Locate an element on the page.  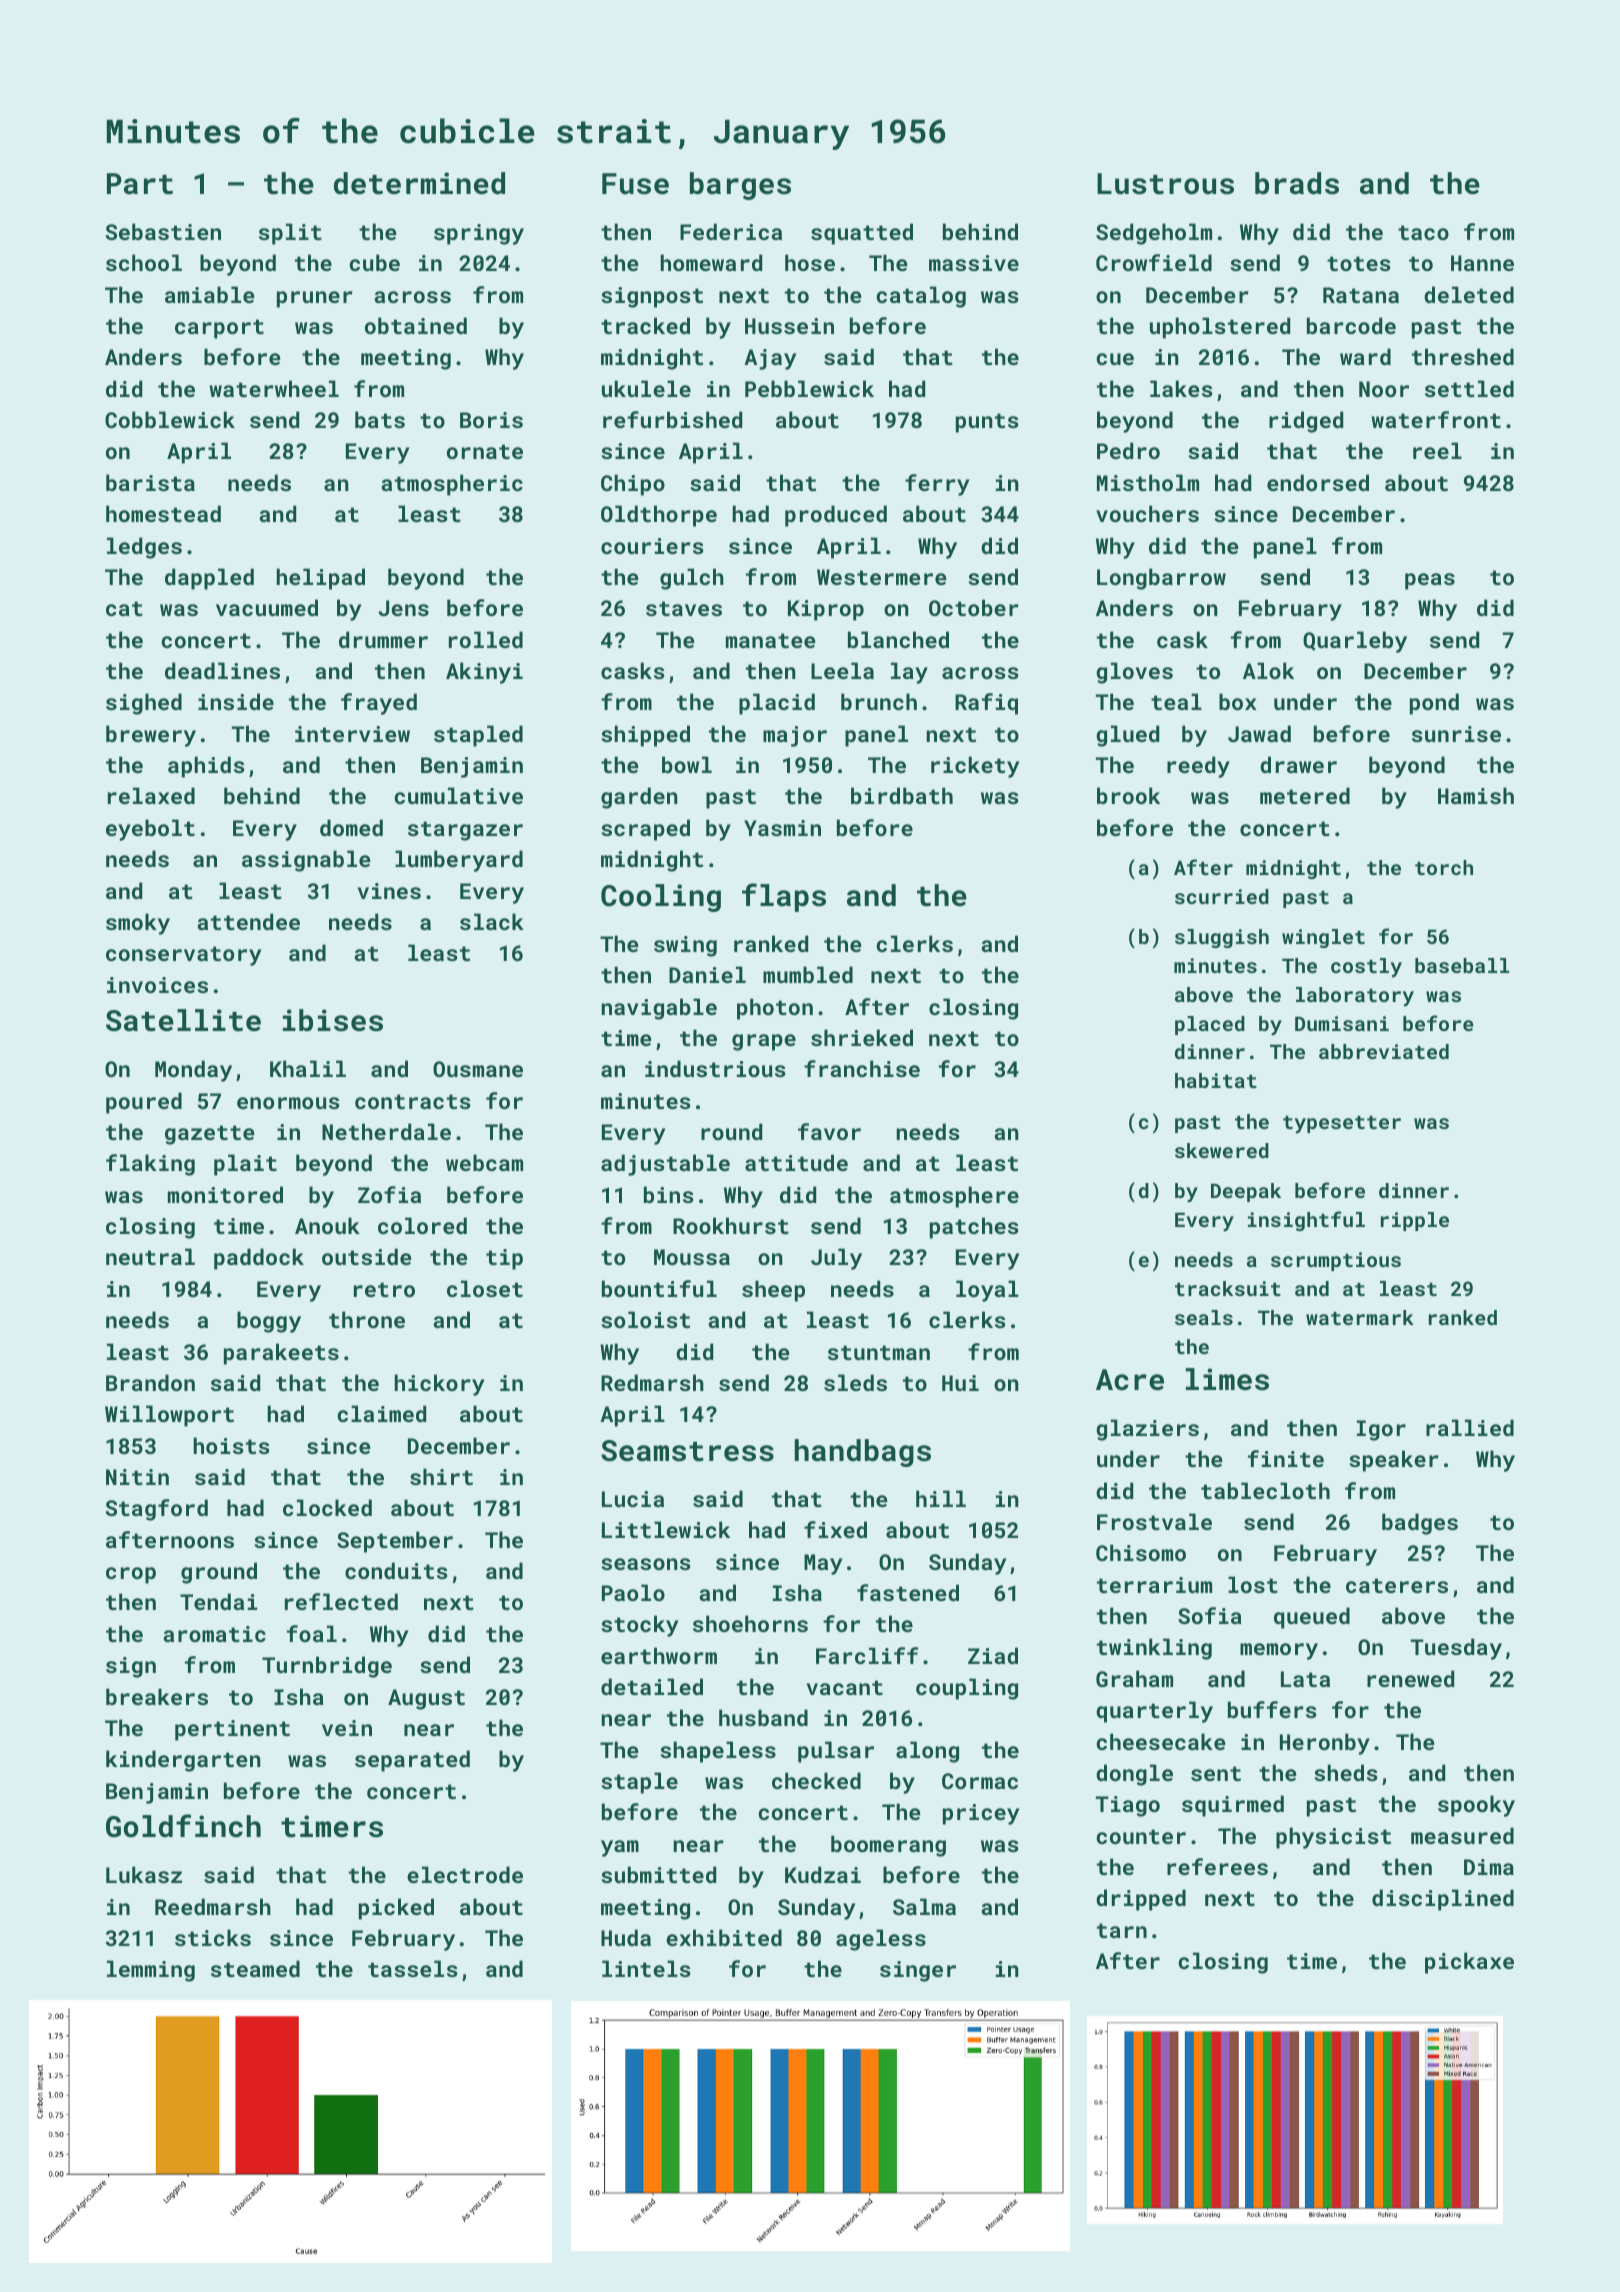
metered is located at coordinates (1305, 795).
